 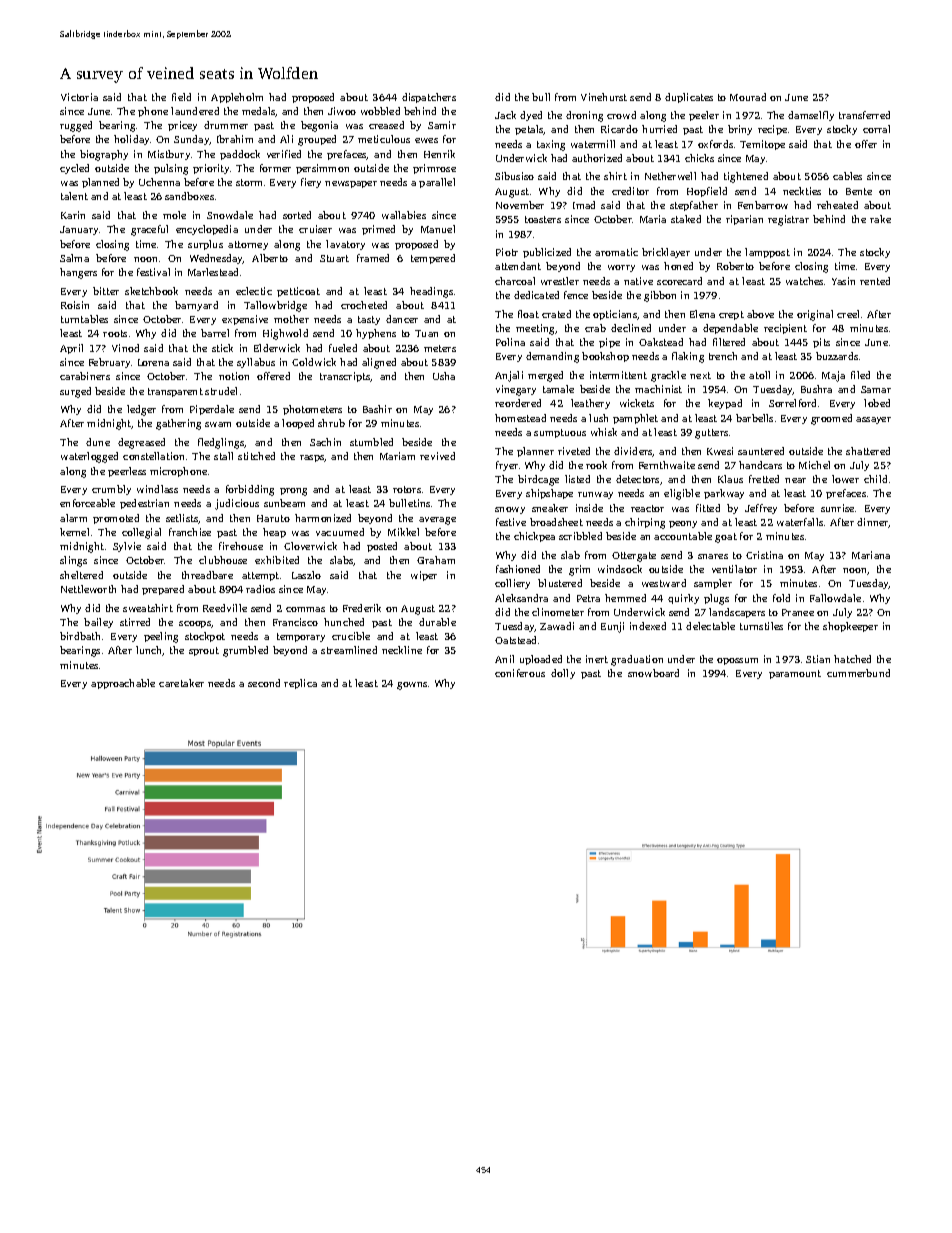 I want to click on framed, so click(x=373, y=258).
